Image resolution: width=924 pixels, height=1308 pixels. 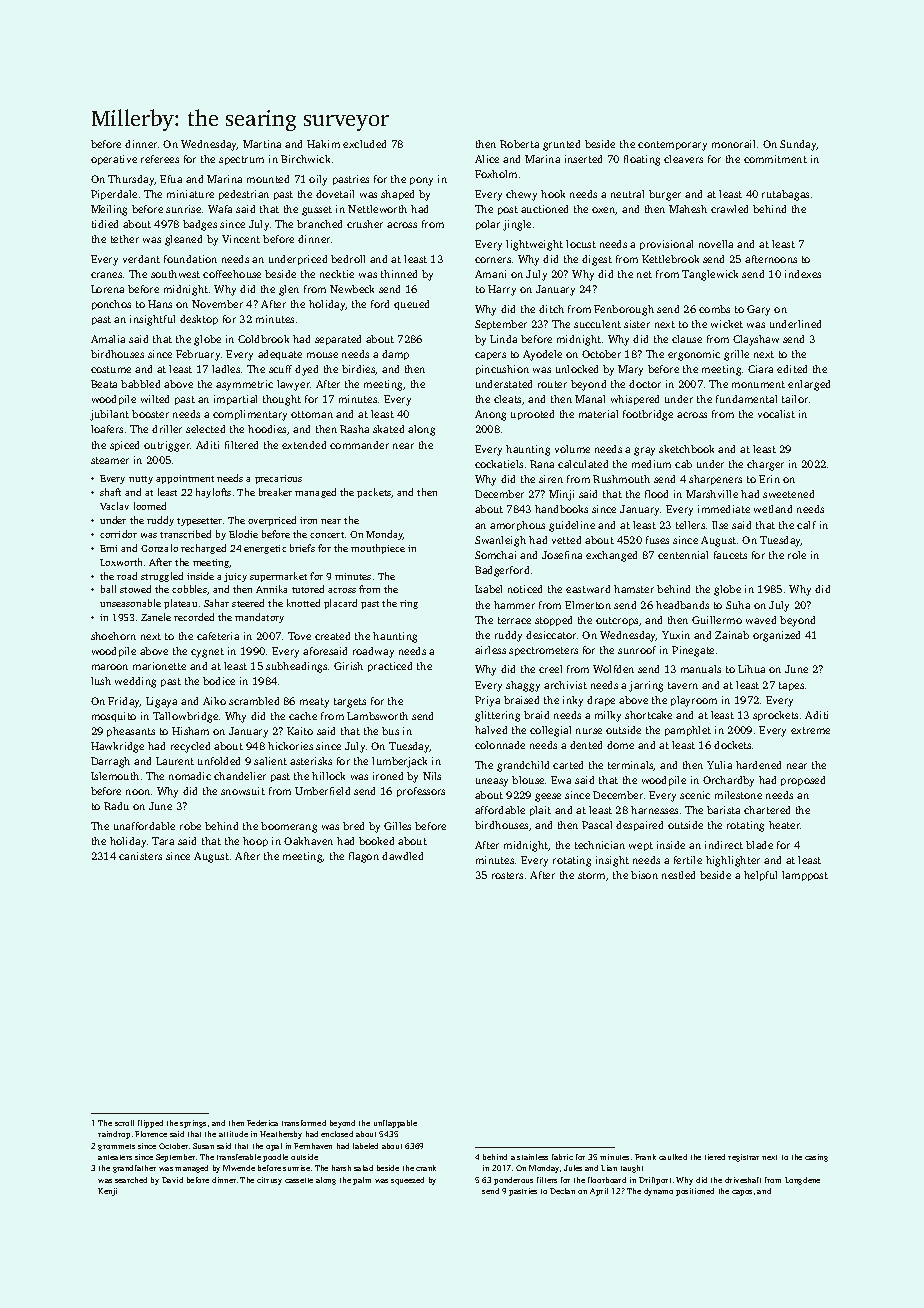 I want to click on recorded, so click(x=194, y=617).
